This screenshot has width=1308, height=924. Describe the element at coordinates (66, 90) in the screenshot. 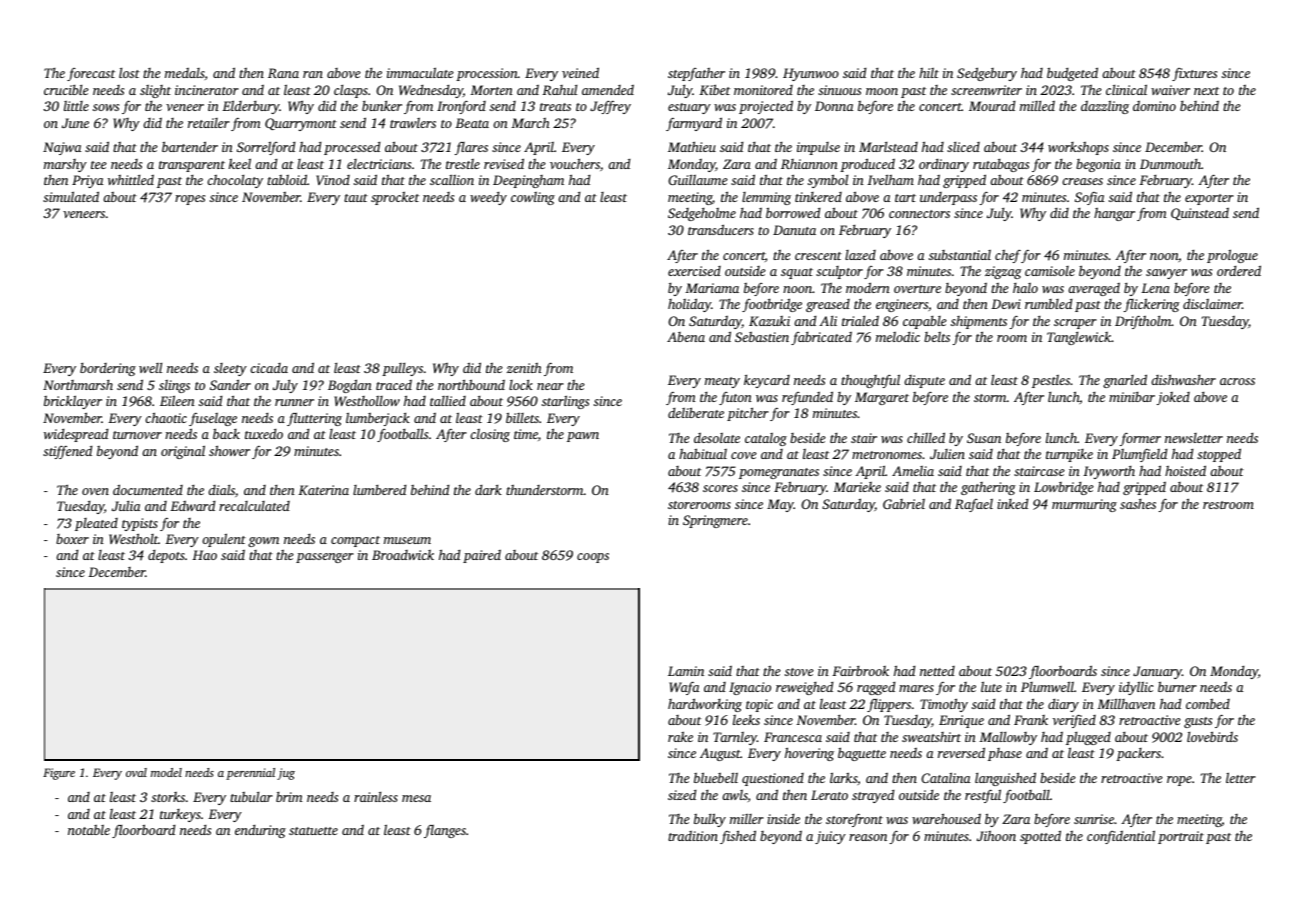

I see `crucible` at that location.
